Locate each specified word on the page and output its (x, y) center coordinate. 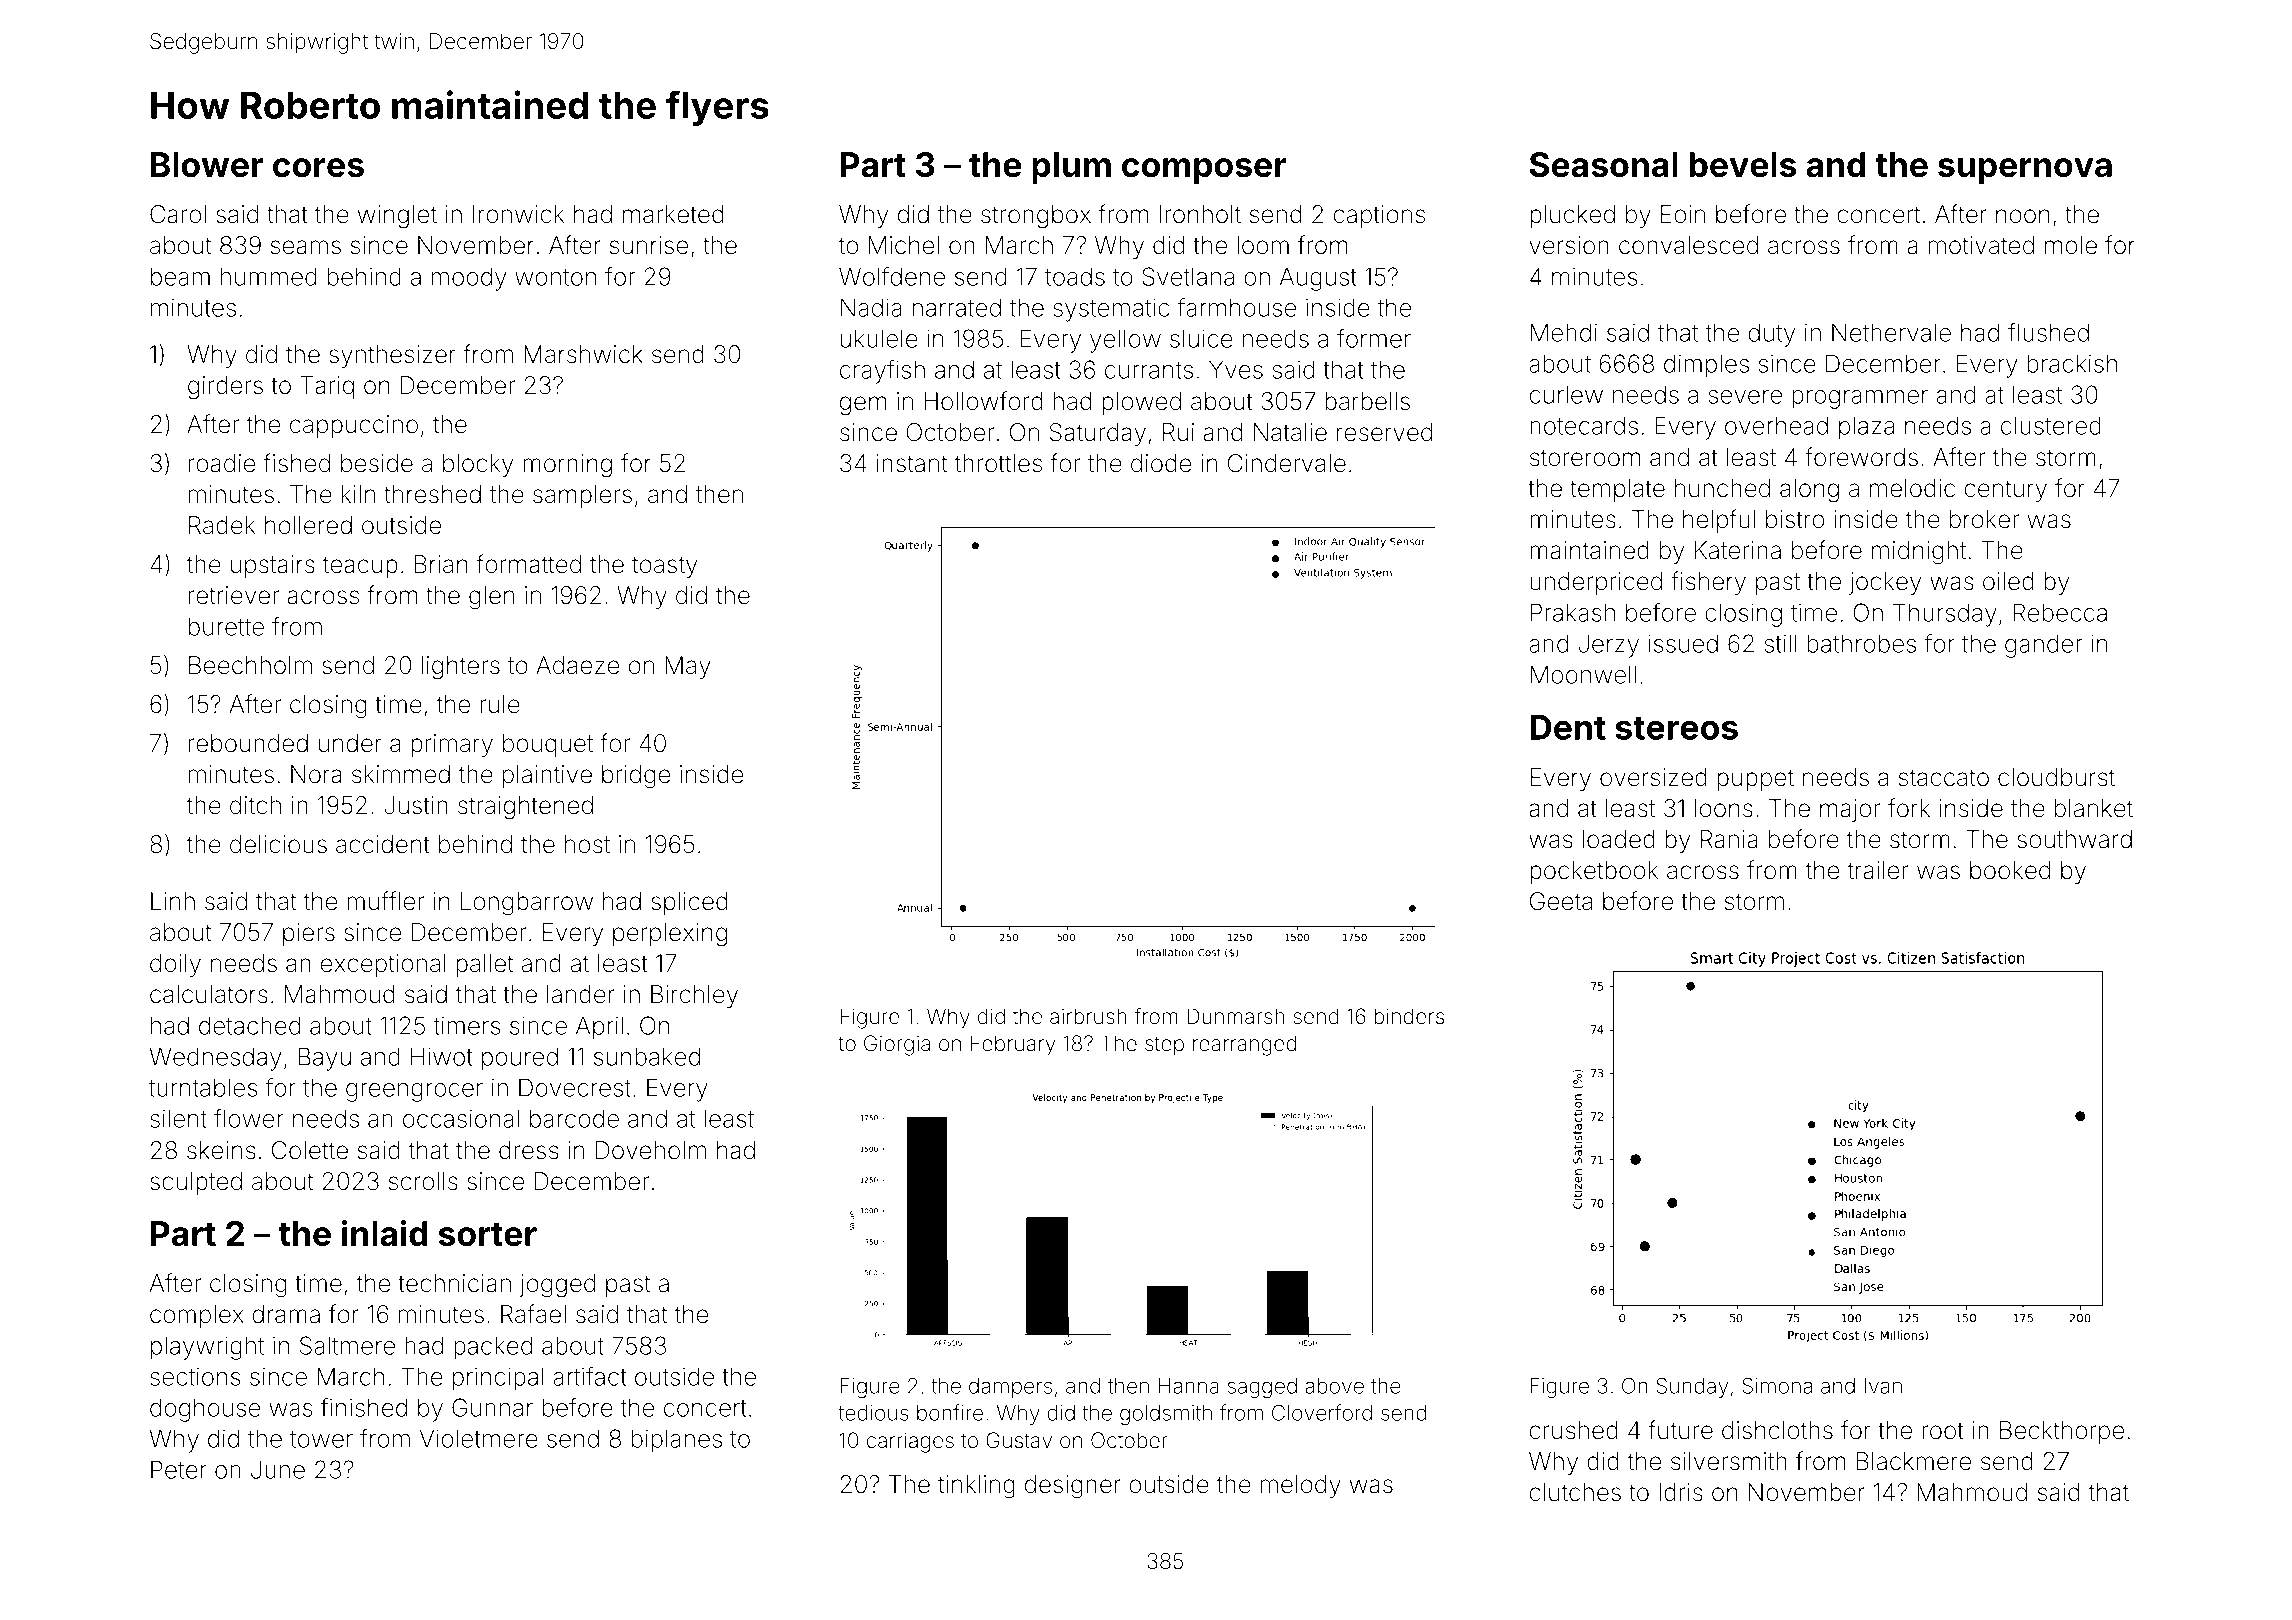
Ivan (1883, 1386)
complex (197, 1316)
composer (1204, 171)
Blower (207, 164)
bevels (1742, 164)
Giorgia (897, 1045)
